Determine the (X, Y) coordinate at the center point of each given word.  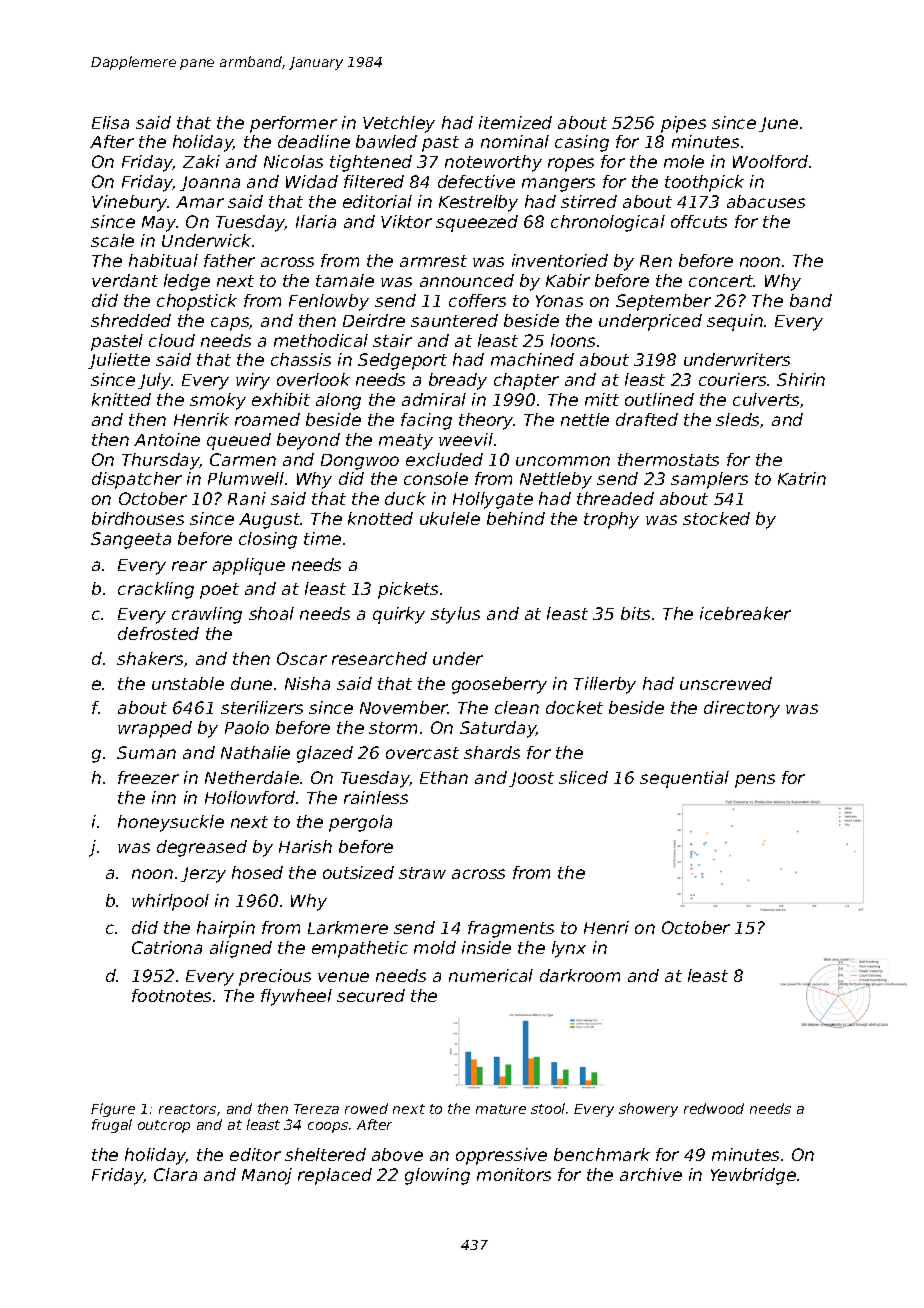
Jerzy (203, 875)
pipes (683, 124)
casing (582, 143)
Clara (175, 1174)
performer (293, 124)
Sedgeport (402, 361)
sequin (735, 322)
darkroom (580, 975)
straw (422, 873)
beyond (308, 441)
